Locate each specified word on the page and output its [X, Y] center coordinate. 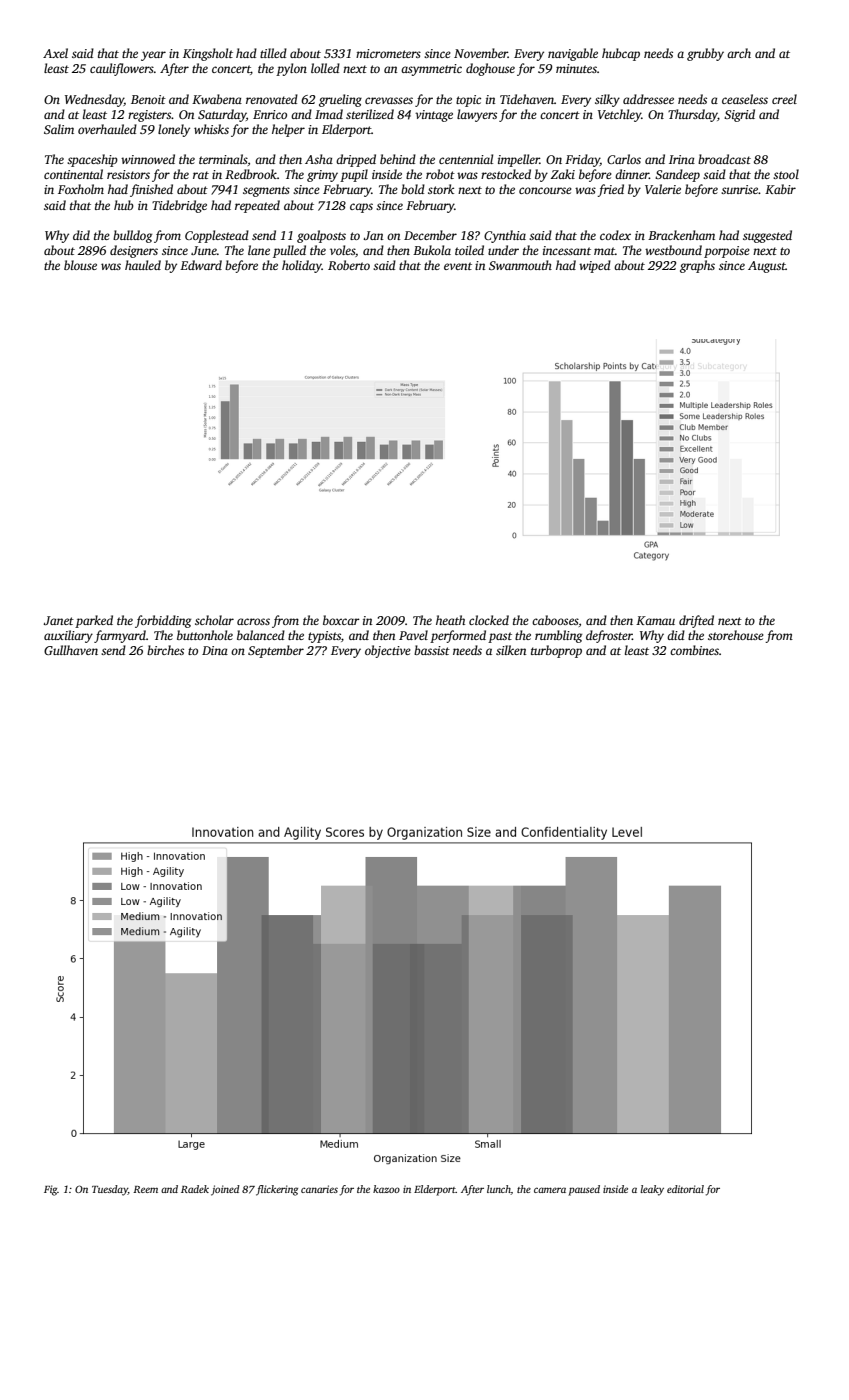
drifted [696, 621]
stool [786, 174]
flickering [277, 1190]
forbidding [163, 621]
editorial [685, 1189]
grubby [705, 54]
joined [225, 1190]
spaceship [92, 160]
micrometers [388, 53]
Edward [201, 265]
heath [450, 620]
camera [550, 1190]
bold [413, 189]
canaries [319, 1189]
